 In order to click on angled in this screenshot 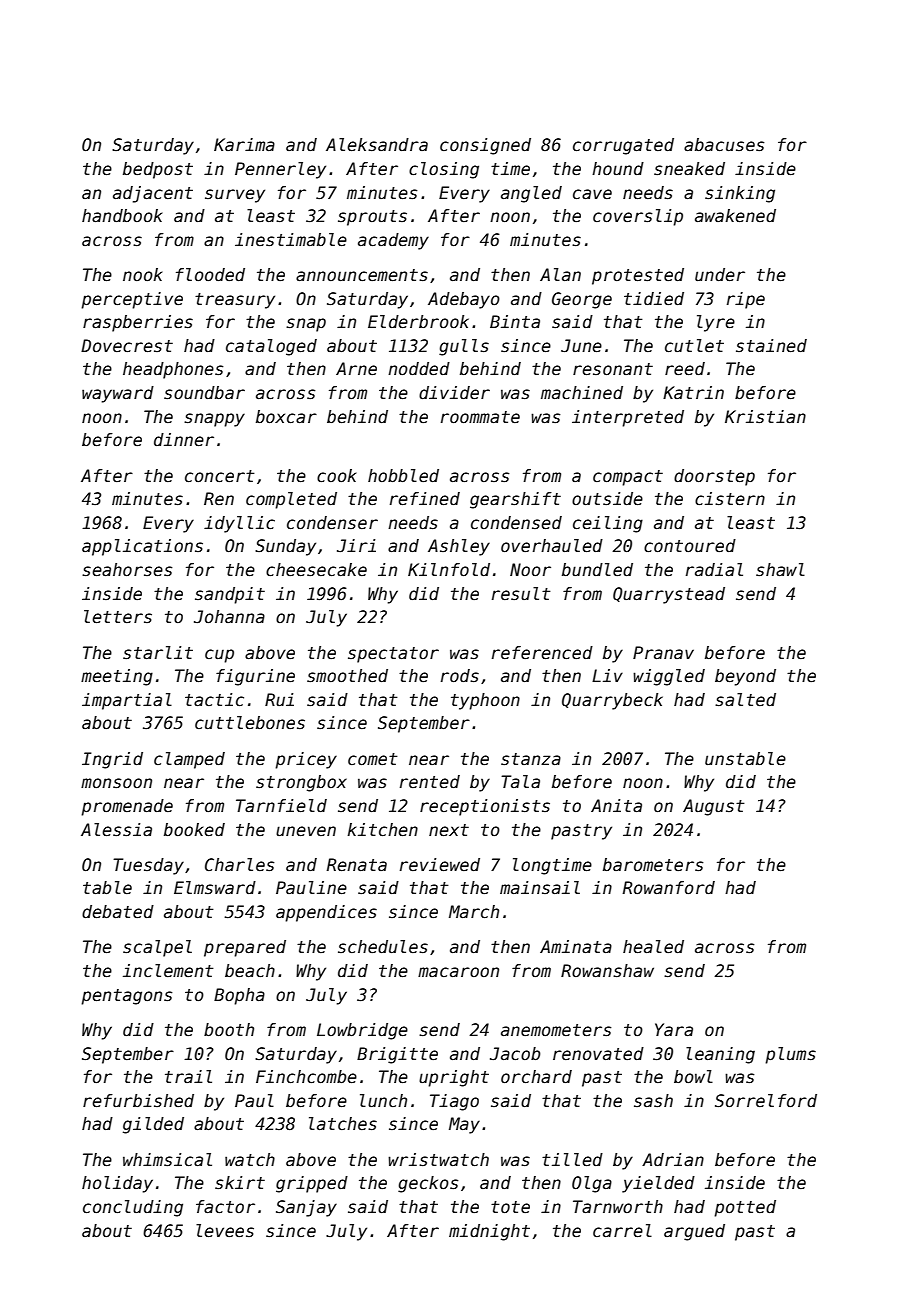, I will do `click(531, 194)`.
